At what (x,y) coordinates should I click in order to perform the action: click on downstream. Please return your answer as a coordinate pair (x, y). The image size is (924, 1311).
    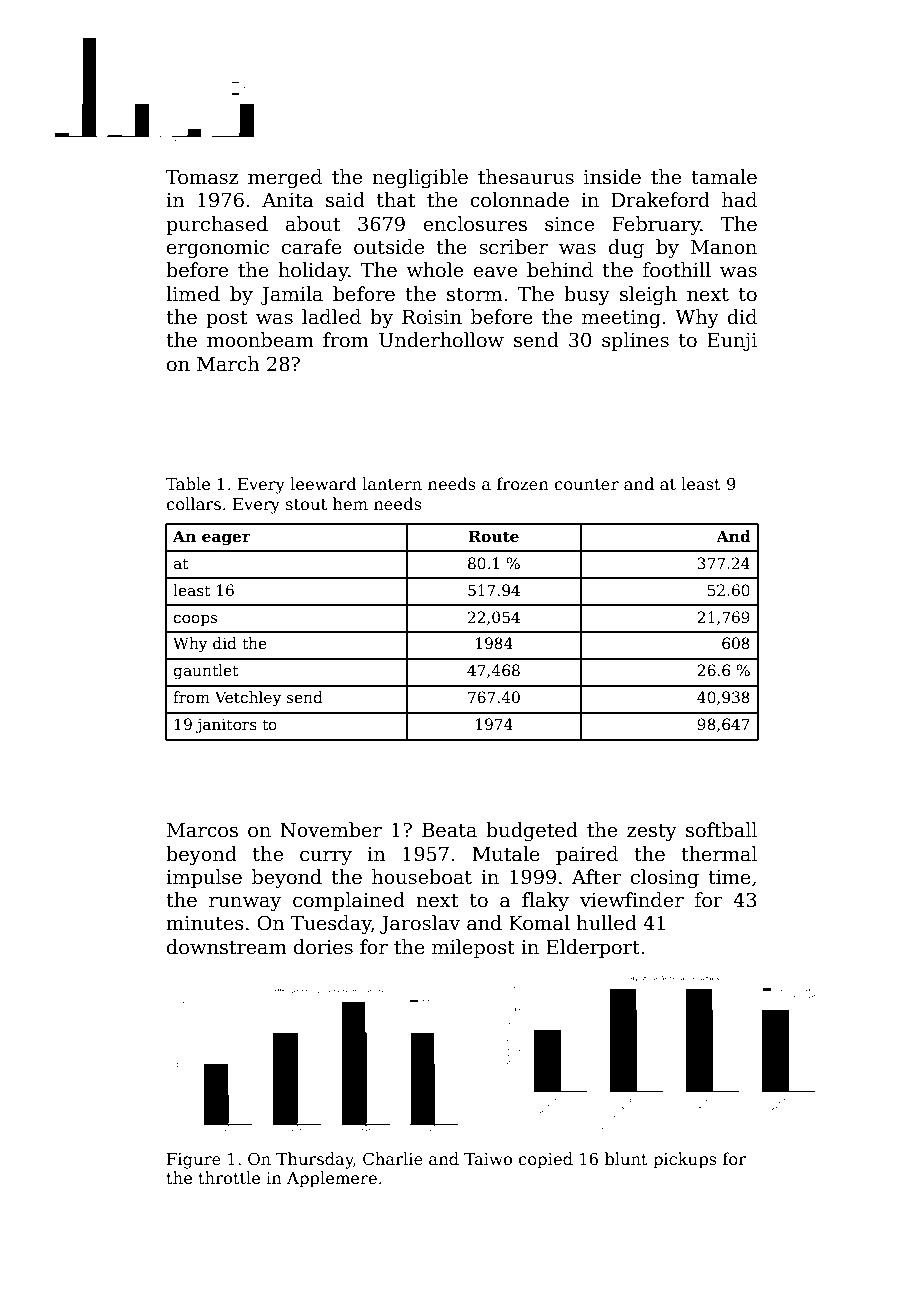
    Looking at the image, I should click on (227, 947).
